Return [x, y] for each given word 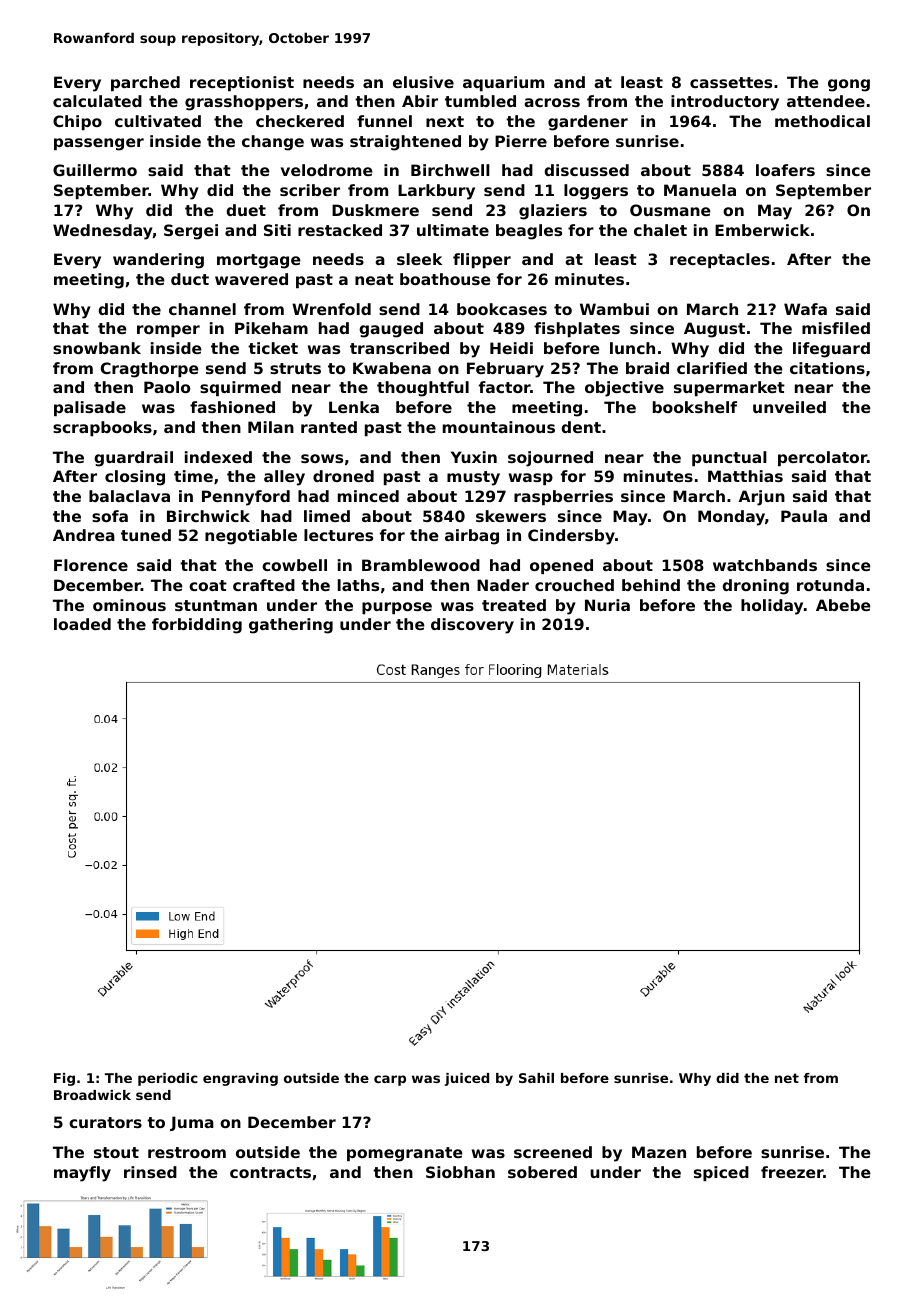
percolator [822, 458]
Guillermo [95, 170]
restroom [187, 1152]
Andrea [84, 535]
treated [514, 605]
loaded [82, 624]
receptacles [720, 260]
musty [473, 478]
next [445, 121]
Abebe [843, 605]
